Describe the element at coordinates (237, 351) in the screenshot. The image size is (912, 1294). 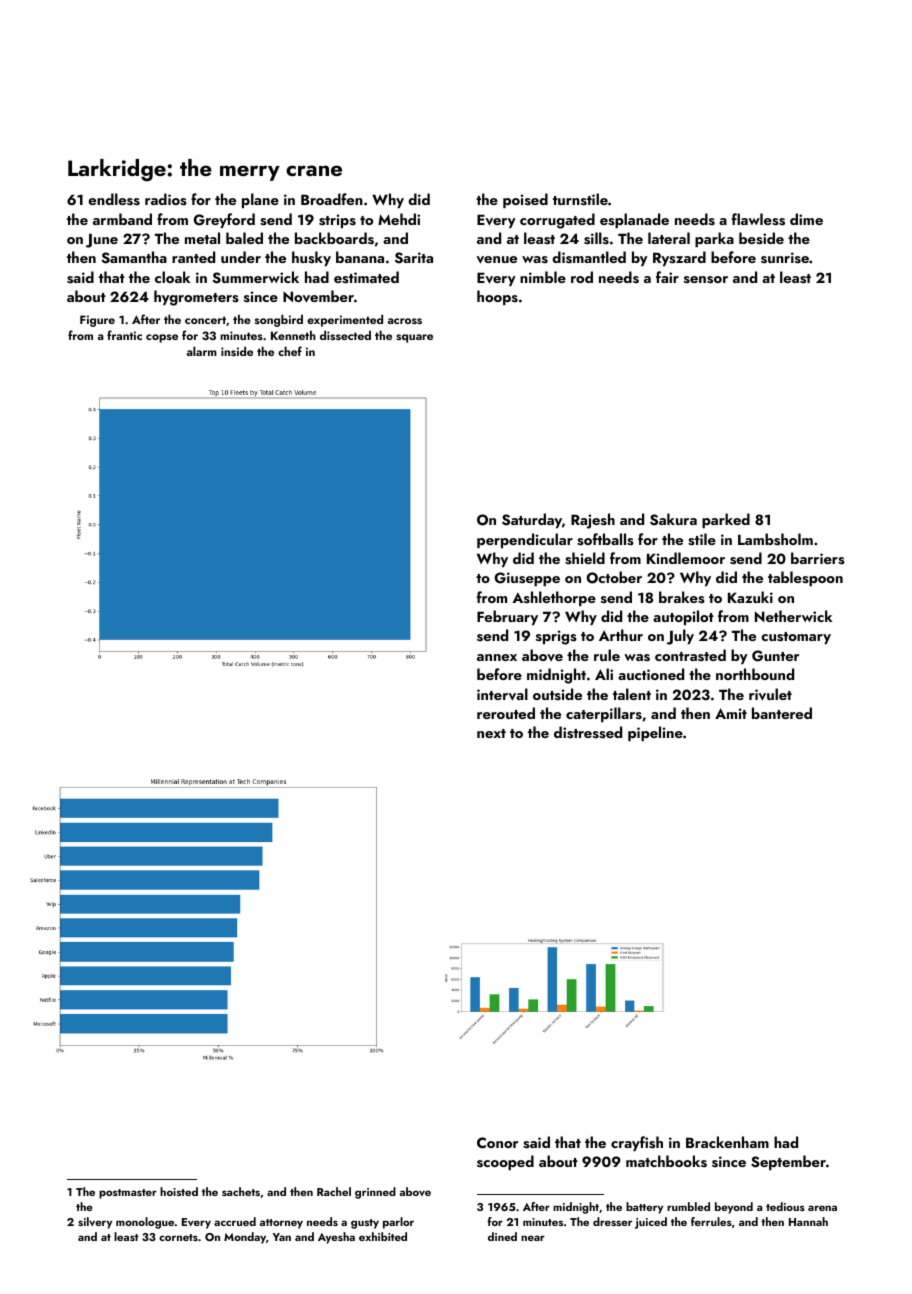
I see `inside` at that location.
